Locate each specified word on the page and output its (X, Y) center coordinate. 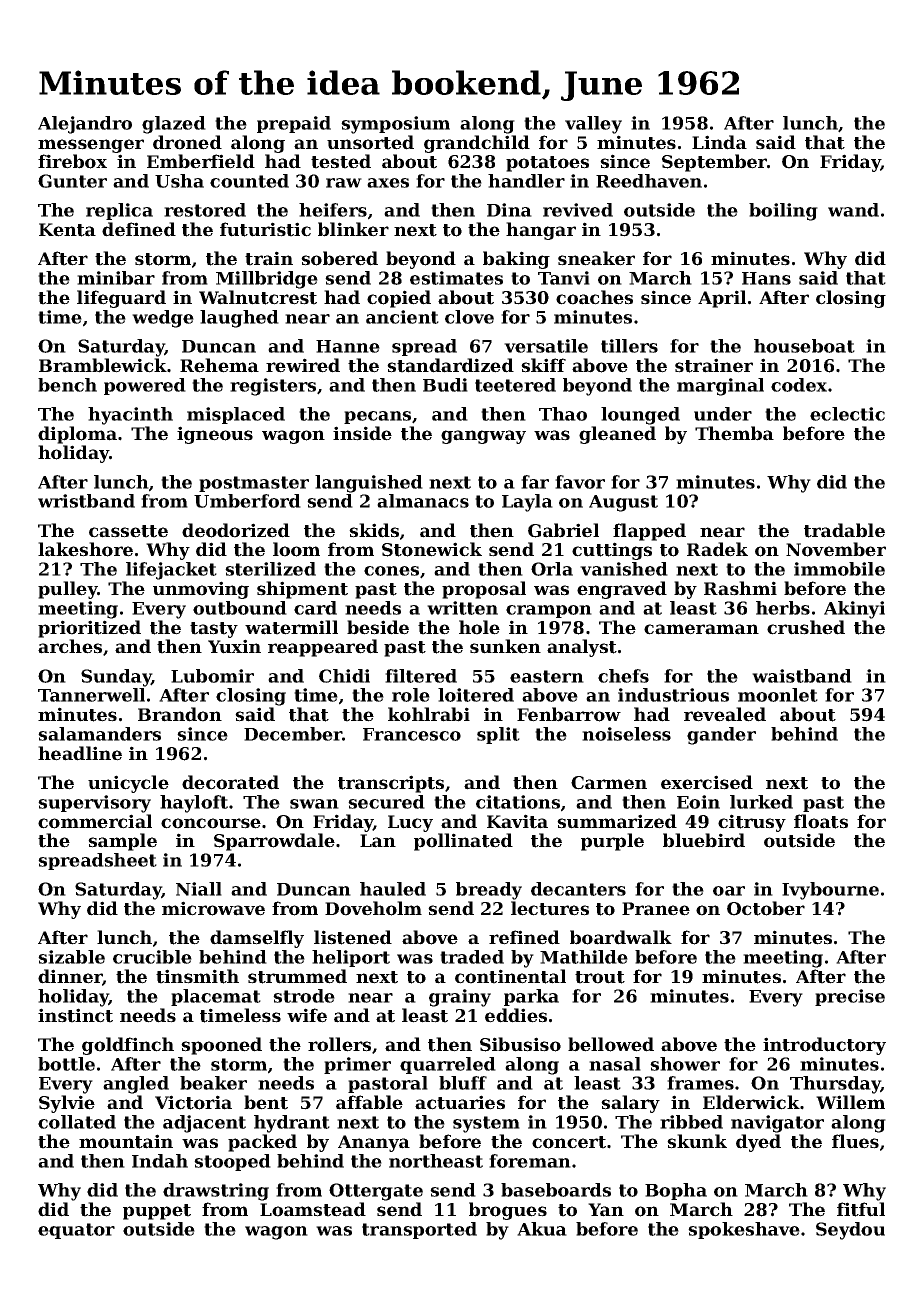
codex (799, 385)
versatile (546, 346)
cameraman (701, 629)
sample (122, 842)
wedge (163, 319)
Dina (509, 210)
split (498, 735)
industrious (673, 695)
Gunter (72, 181)
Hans (766, 278)
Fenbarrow (569, 714)
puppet (157, 1212)
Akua (542, 1229)
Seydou (850, 1231)
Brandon (180, 714)
